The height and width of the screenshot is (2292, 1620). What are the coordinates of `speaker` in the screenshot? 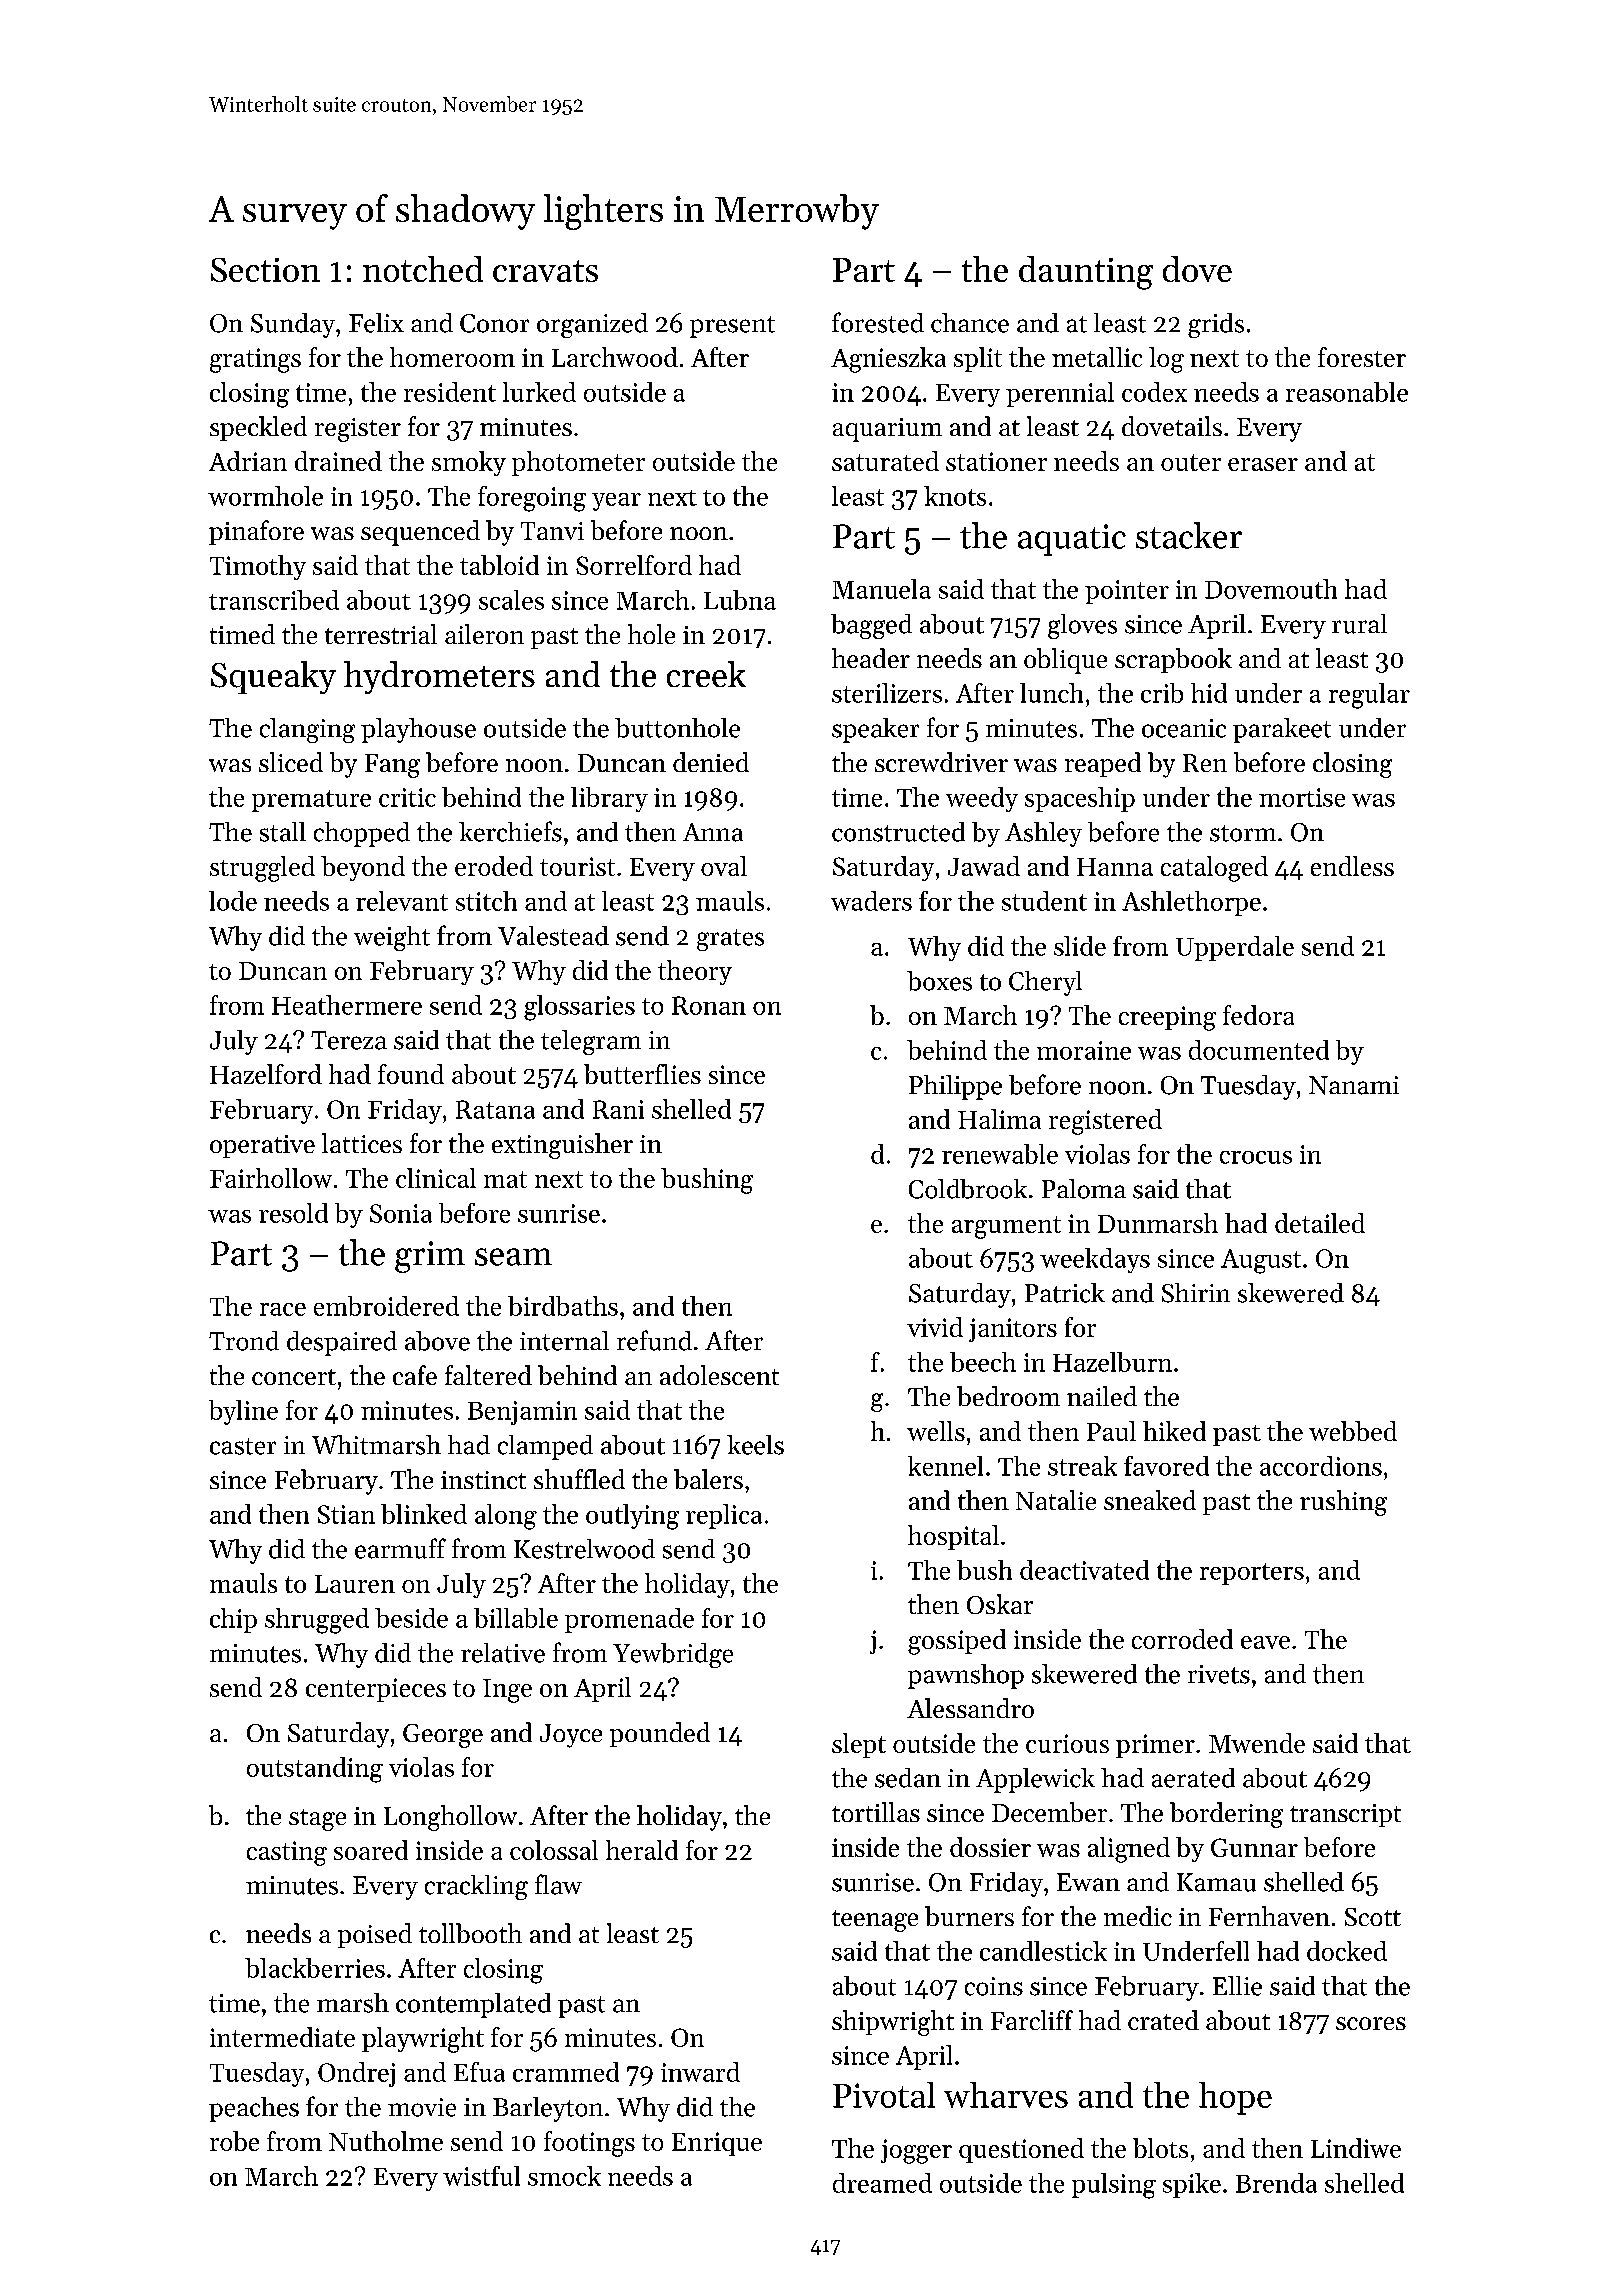 It's located at (875, 730).
